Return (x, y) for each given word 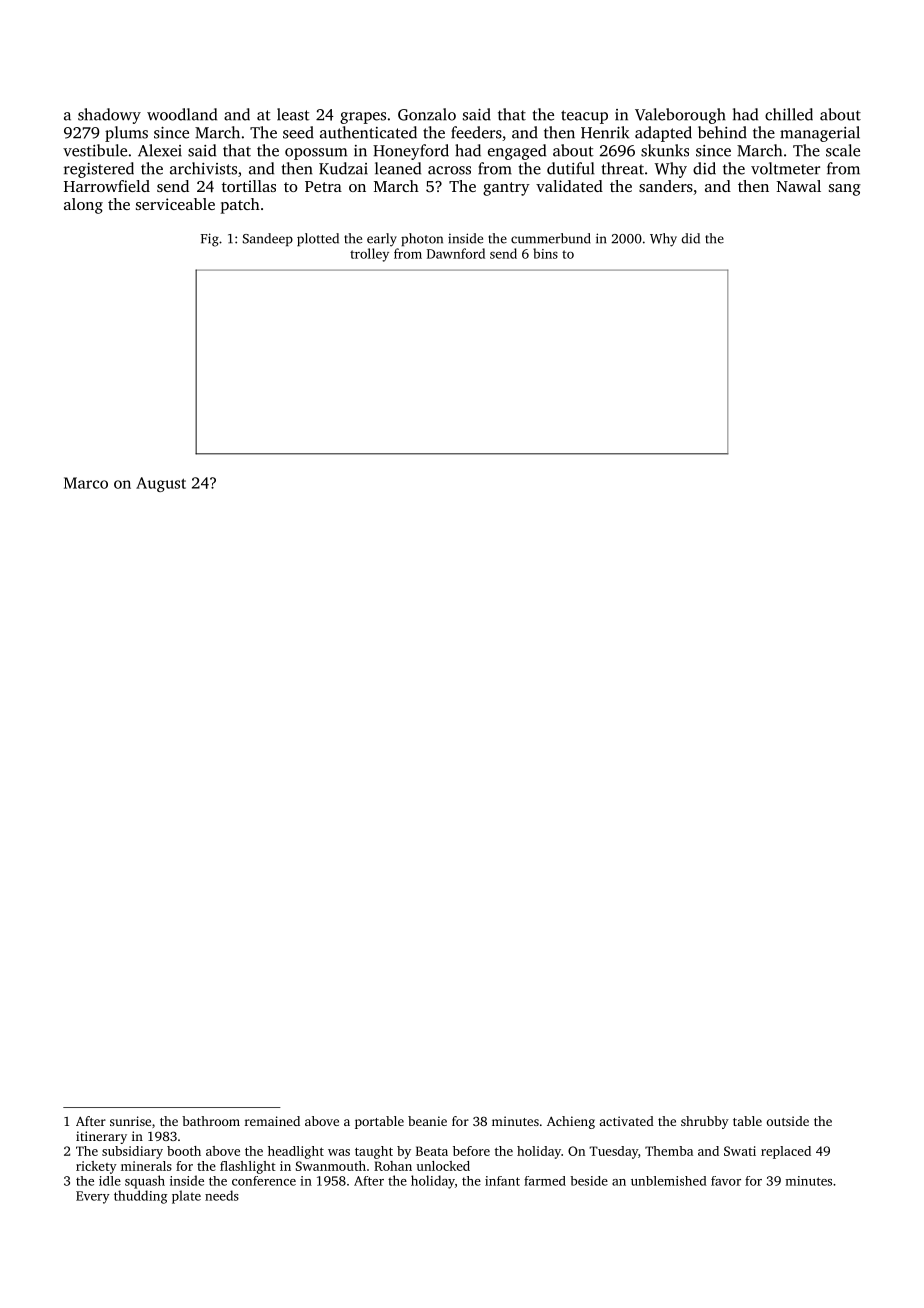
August (161, 484)
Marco (86, 483)
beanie (427, 1121)
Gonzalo (427, 114)
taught (374, 1152)
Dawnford (456, 253)
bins (545, 253)
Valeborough (680, 116)
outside (788, 1121)
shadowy (109, 116)
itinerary (101, 1137)
